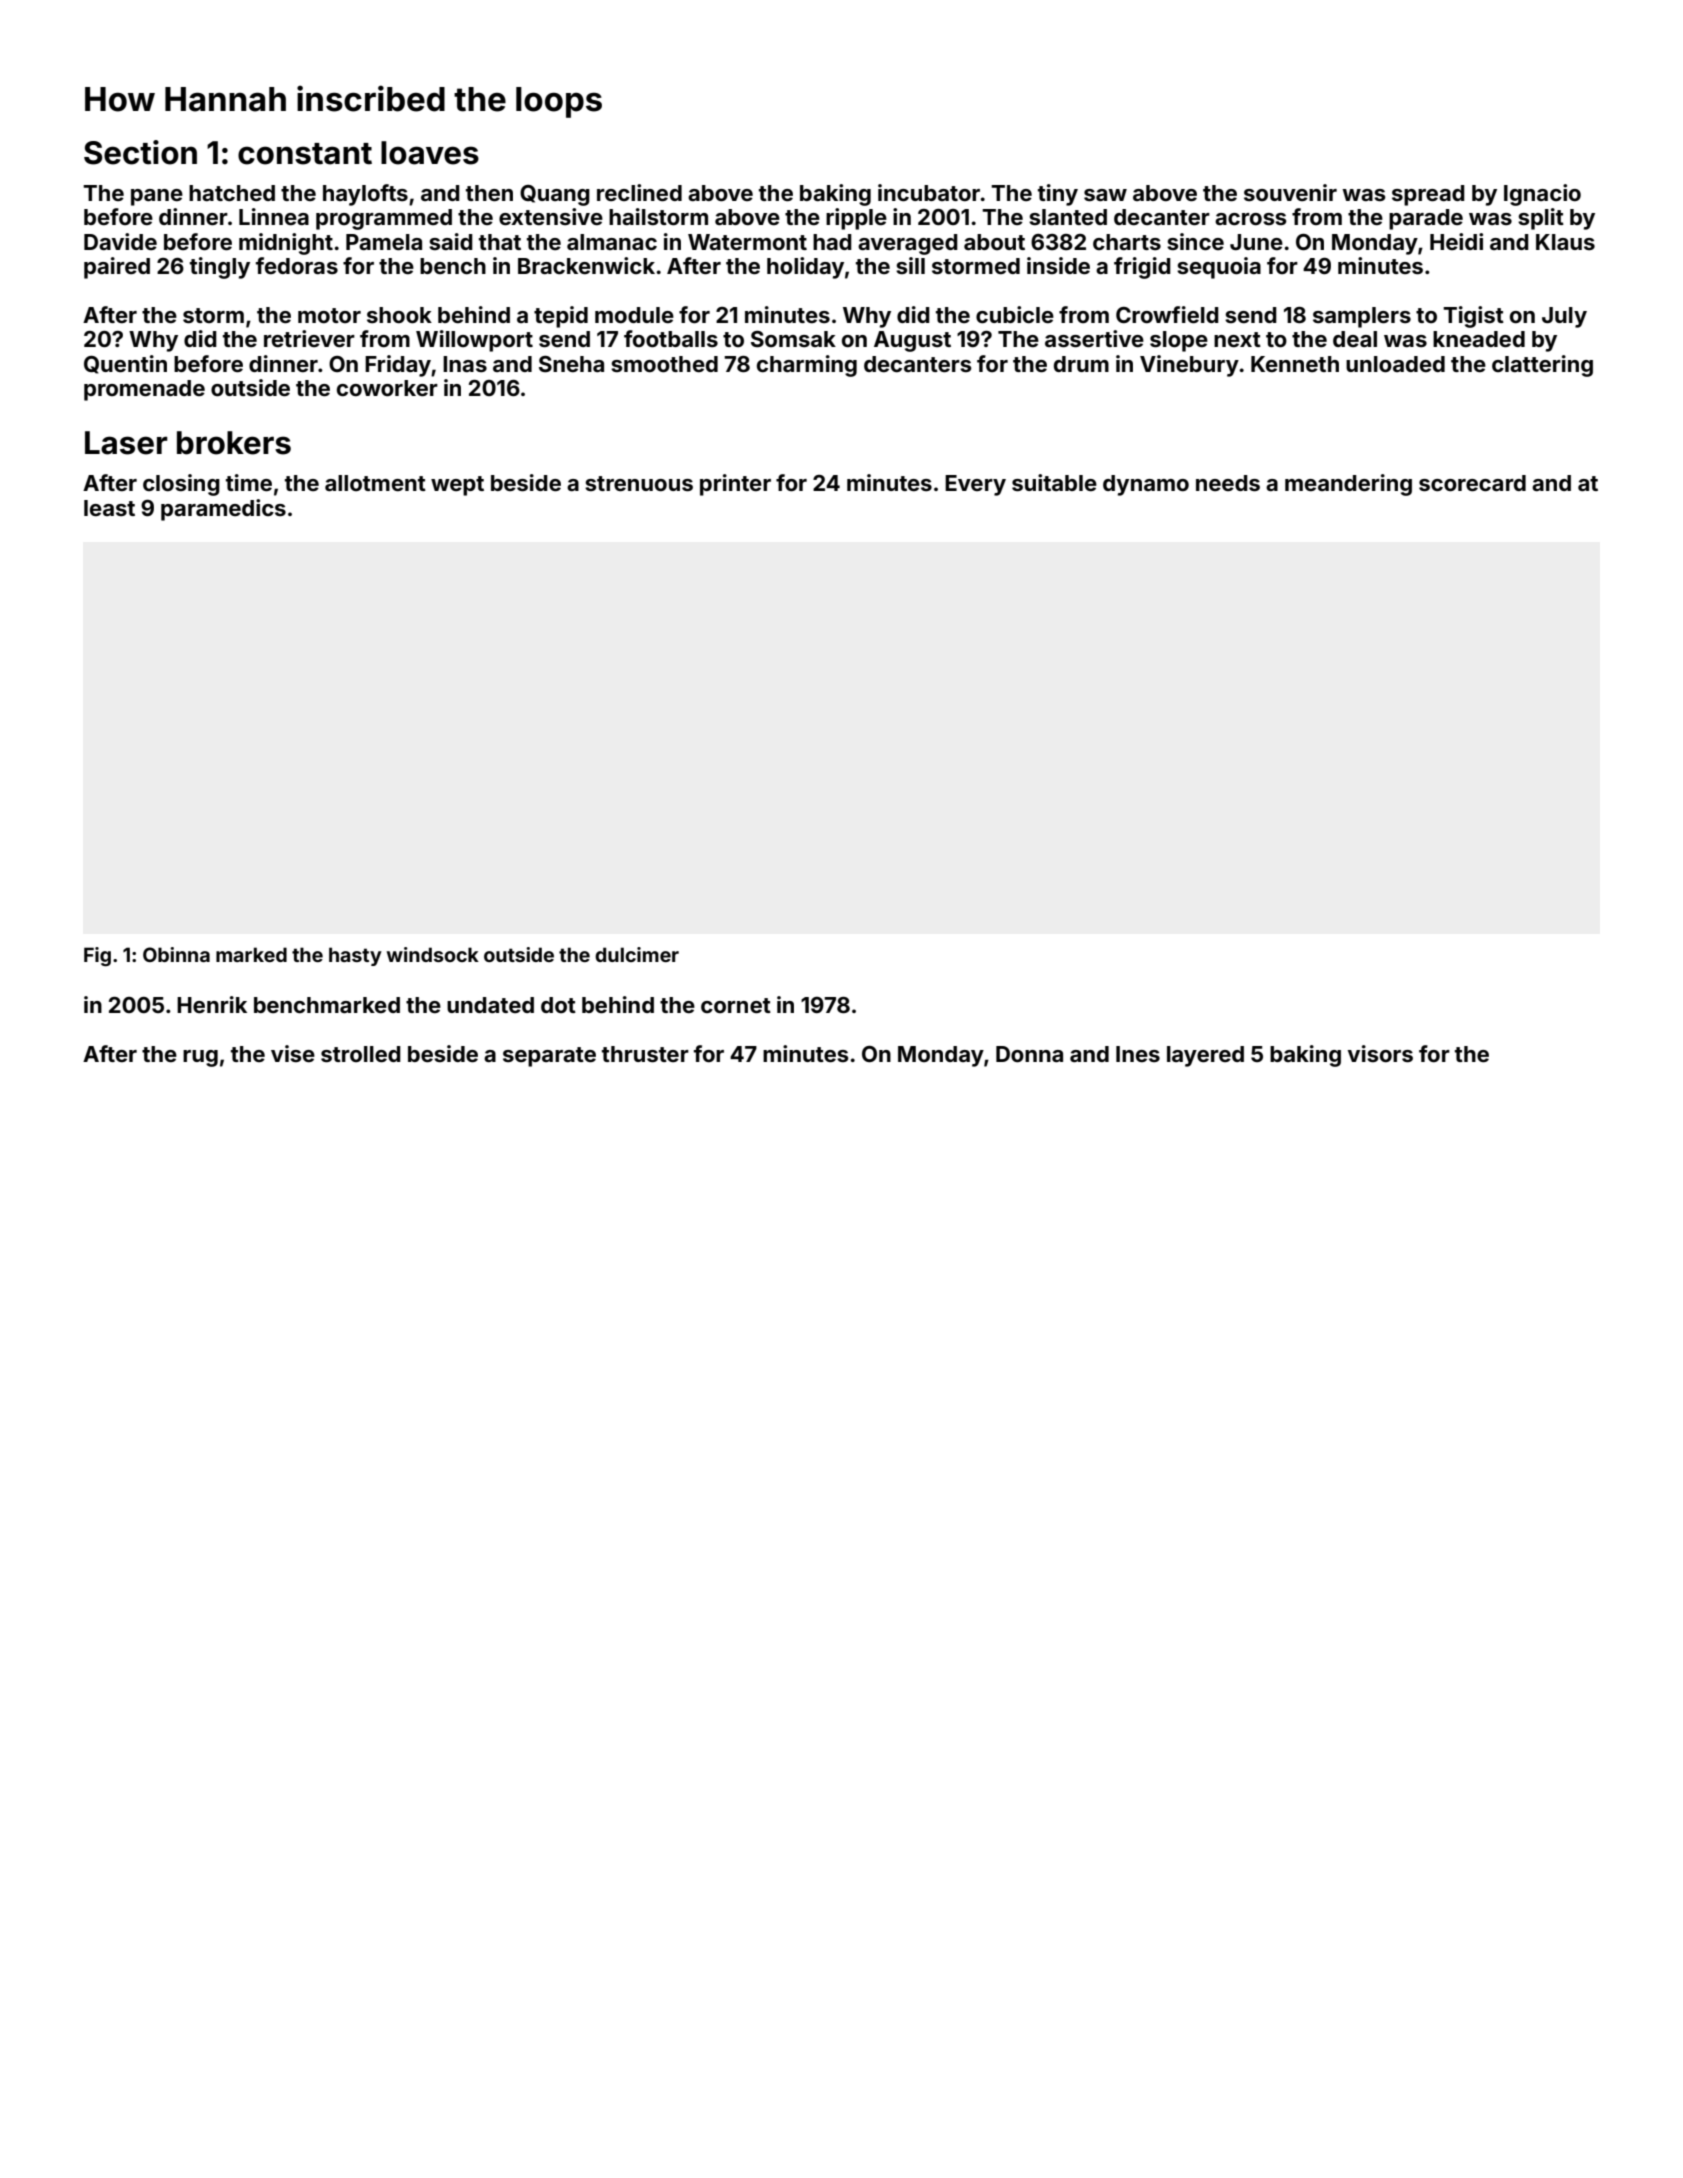 The width and height of the screenshot is (1683, 2178). What do you see at coordinates (637, 954) in the screenshot?
I see `dulcimer` at bounding box center [637, 954].
